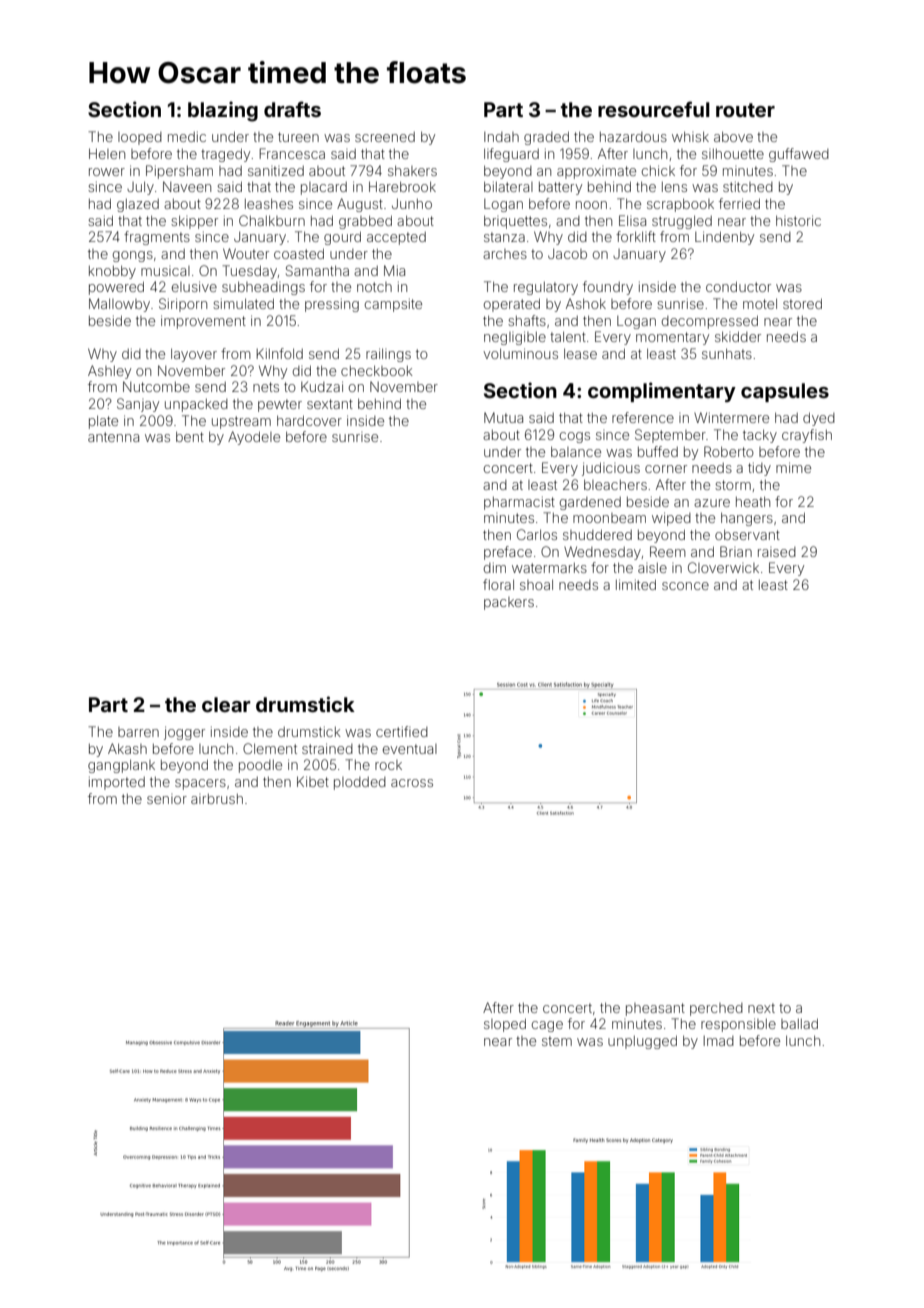 The width and height of the image is (924, 1308). What do you see at coordinates (190, 436) in the image?
I see `bent` at bounding box center [190, 436].
